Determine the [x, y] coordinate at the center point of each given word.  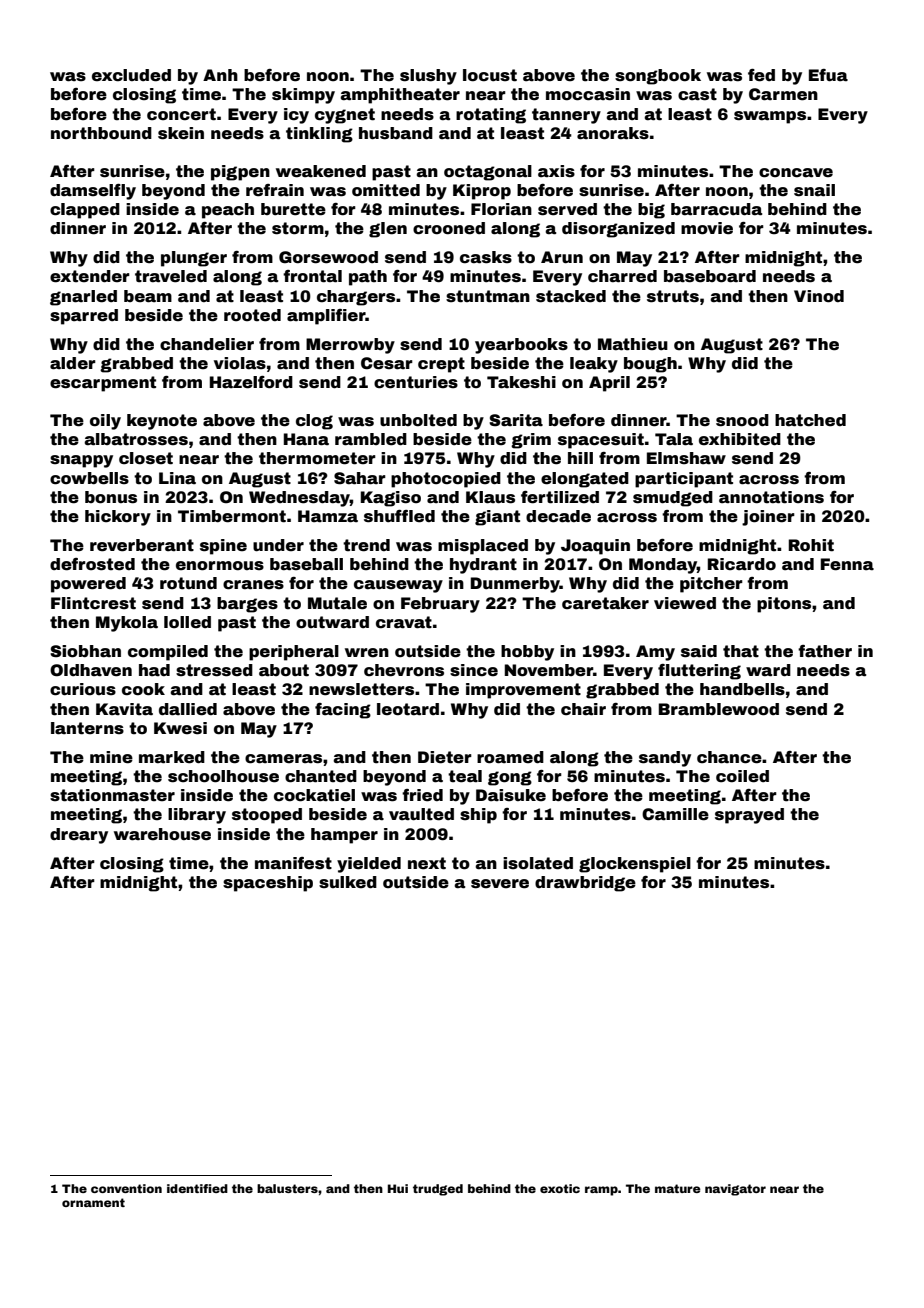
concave [796, 173]
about [284, 670]
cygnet [345, 116]
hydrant [483, 566]
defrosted [92, 564]
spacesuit [601, 441]
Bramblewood [719, 709]
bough [650, 365]
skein [181, 133]
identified [197, 1188]
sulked [348, 882]
